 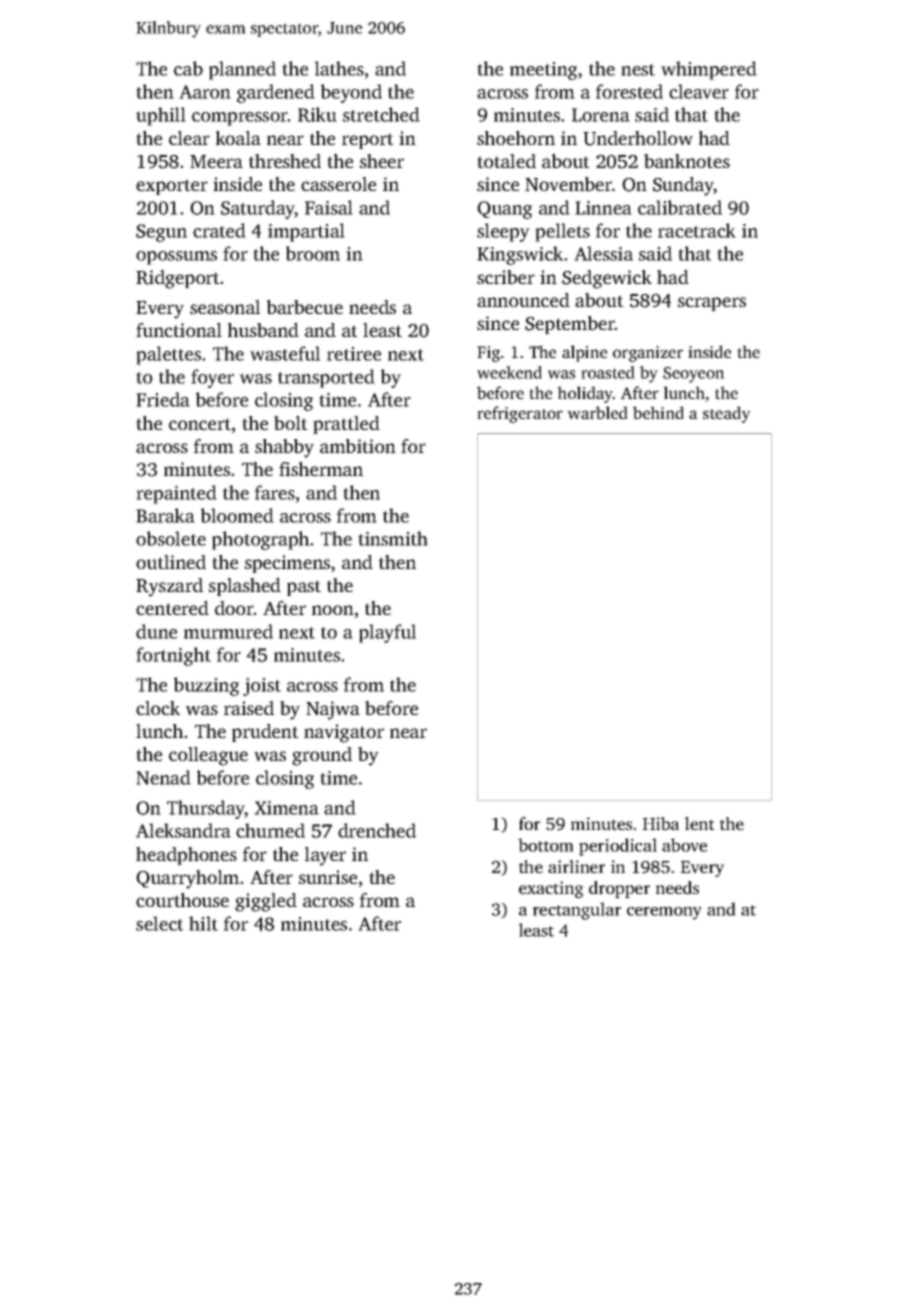 What do you see at coordinates (206, 809) in the page?
I see `Thursday` at bounding box center [206, 809].
